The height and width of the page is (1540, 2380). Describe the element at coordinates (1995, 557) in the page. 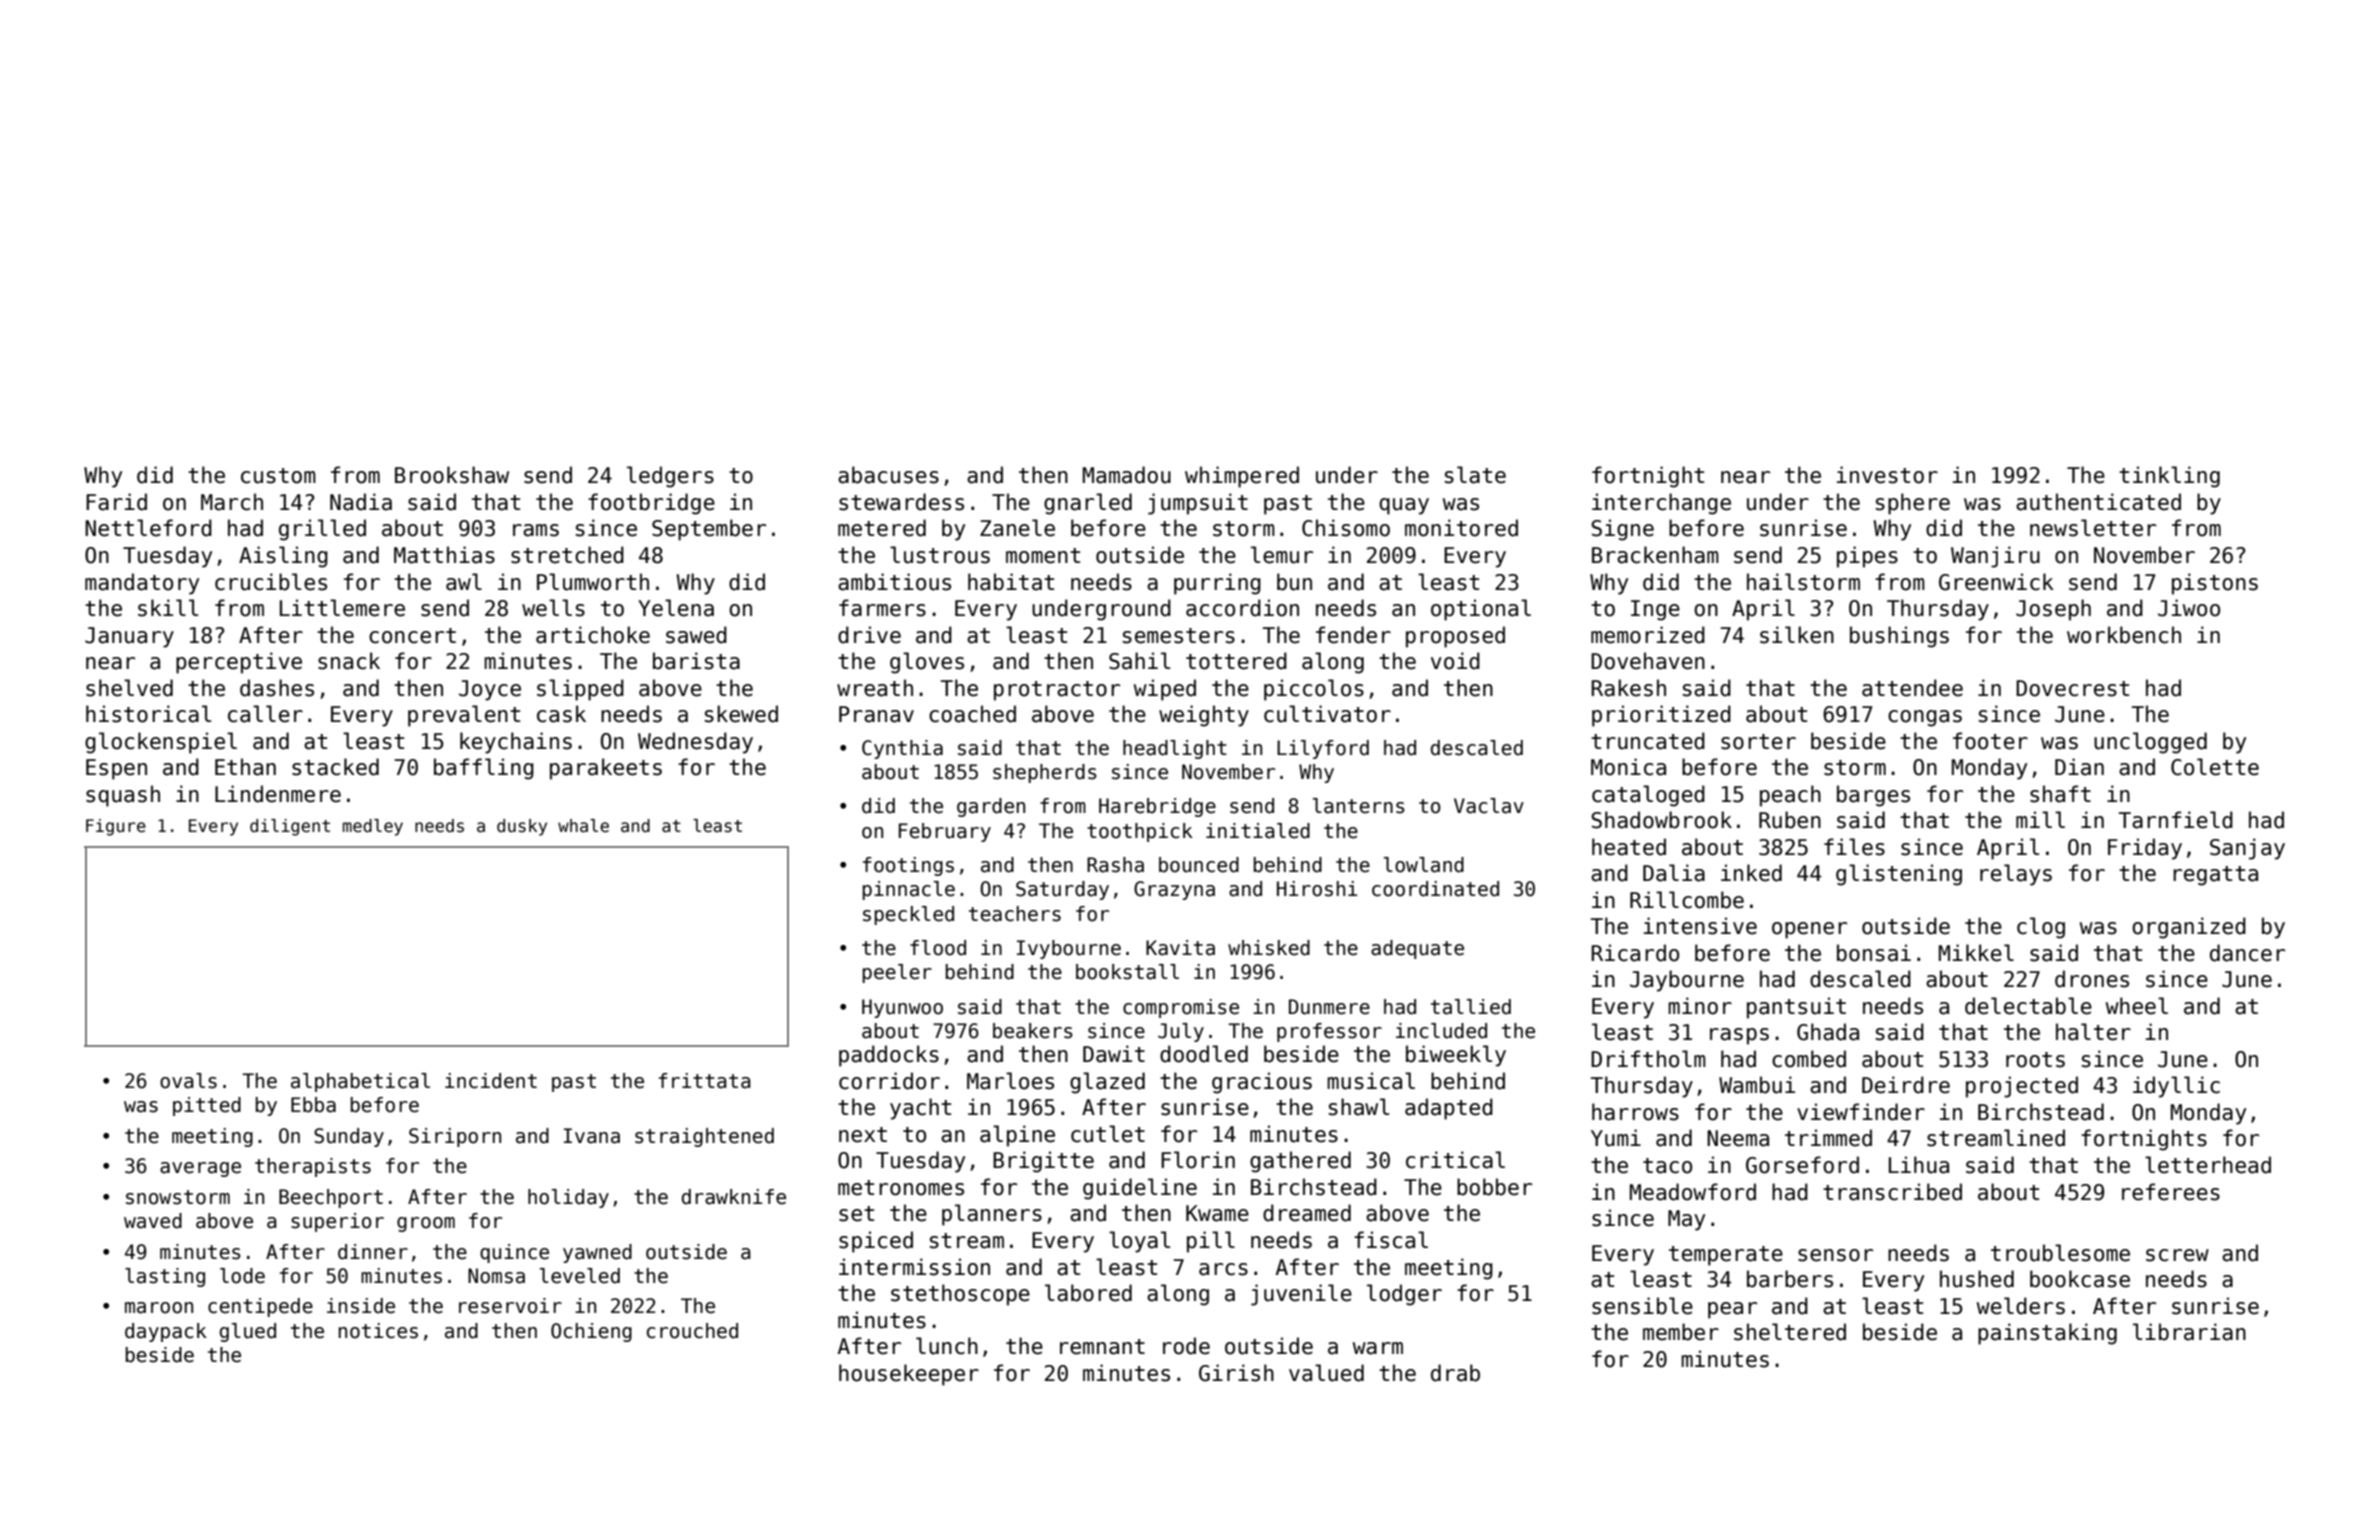

I see `Wanjiru` at that location.
